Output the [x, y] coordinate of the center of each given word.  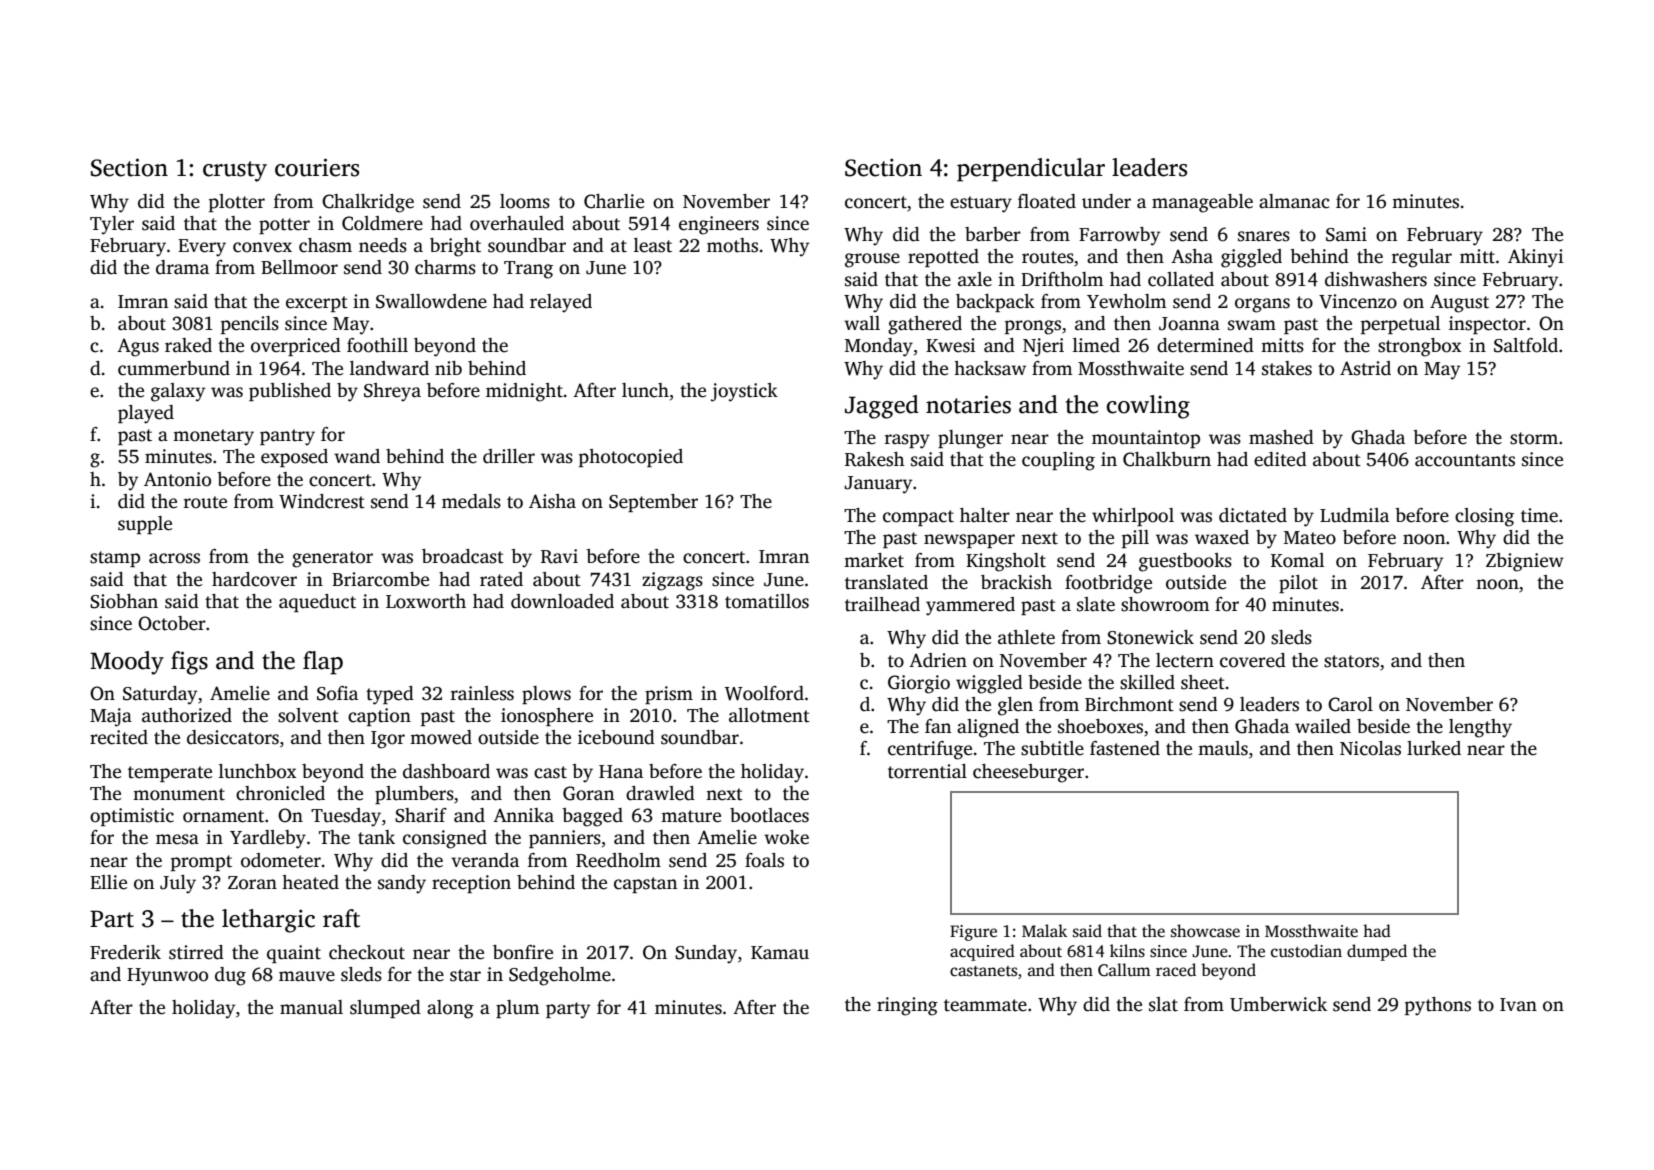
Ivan [1518, 1005]
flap [323, 663]
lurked [1434, 748]
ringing [907, 1006]
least [653, 245]
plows [546, 695]
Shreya [392, 392]
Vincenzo [1358, 301]
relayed [561, 303]
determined [1205, 345]
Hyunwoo [167, 977]
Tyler [112, 225]
